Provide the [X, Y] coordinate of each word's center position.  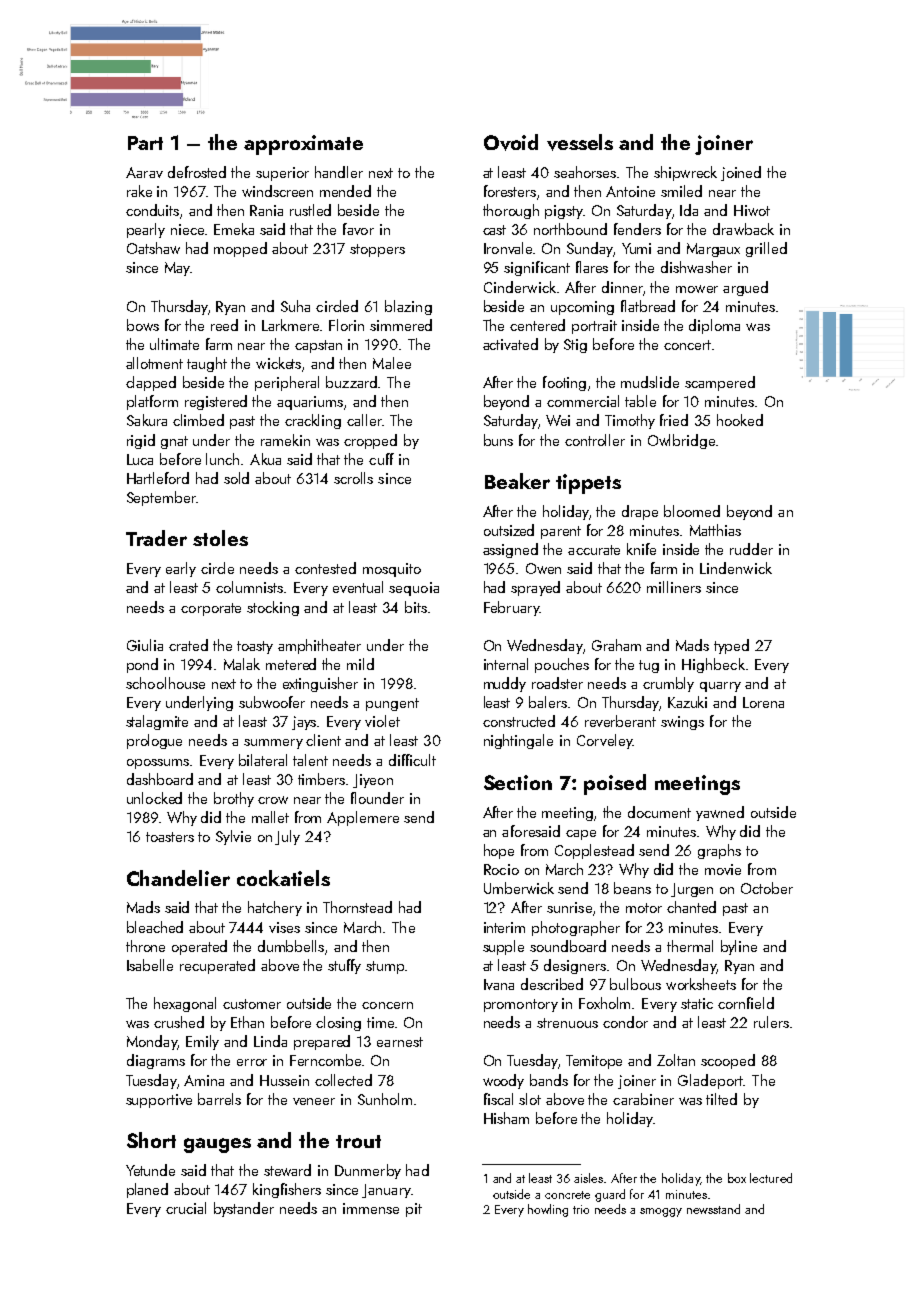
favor [358, 229]
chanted [691, 907]
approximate [303, 145]
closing [338, 1023]
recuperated [217, 966]
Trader [156, 538]
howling [548, 1210]
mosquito [392, 570]
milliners [674, 587]
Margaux [713, 250]
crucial [186, 1208]
